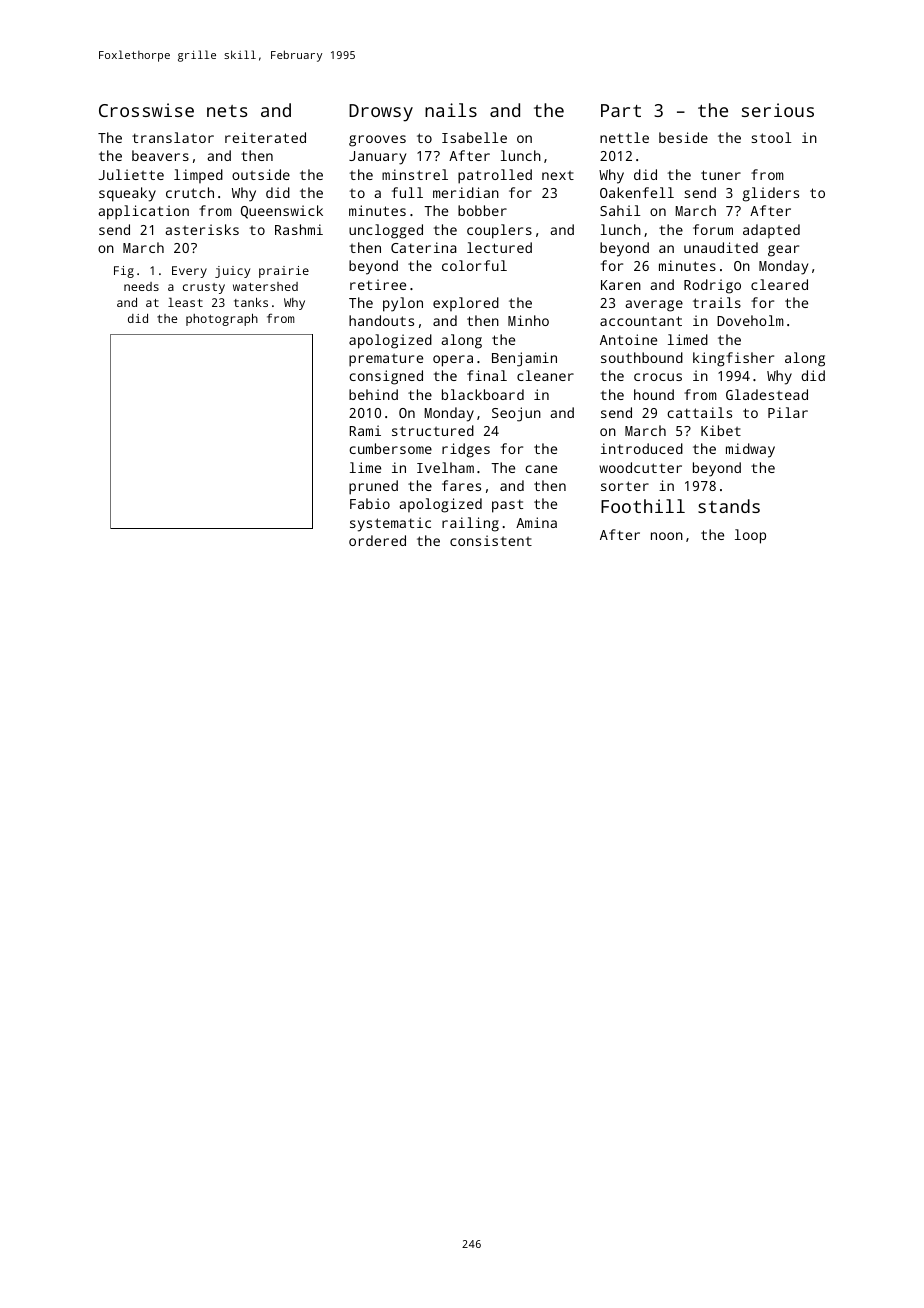 This screenshot has width=924, height=1308. I want to click on Gladestead, so click(767, 394).
